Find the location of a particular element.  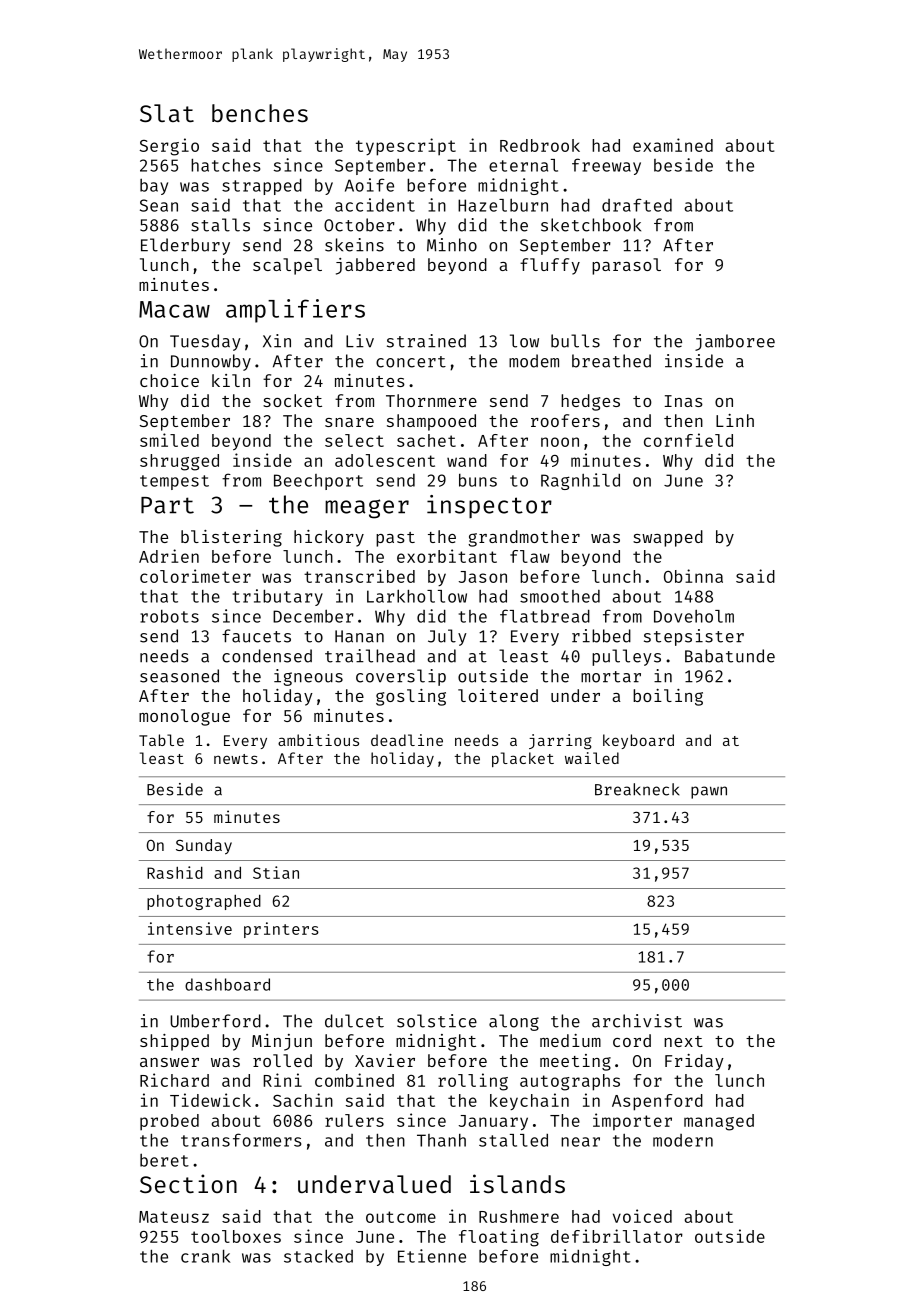

Linh is located at coordinates (735, 420).
